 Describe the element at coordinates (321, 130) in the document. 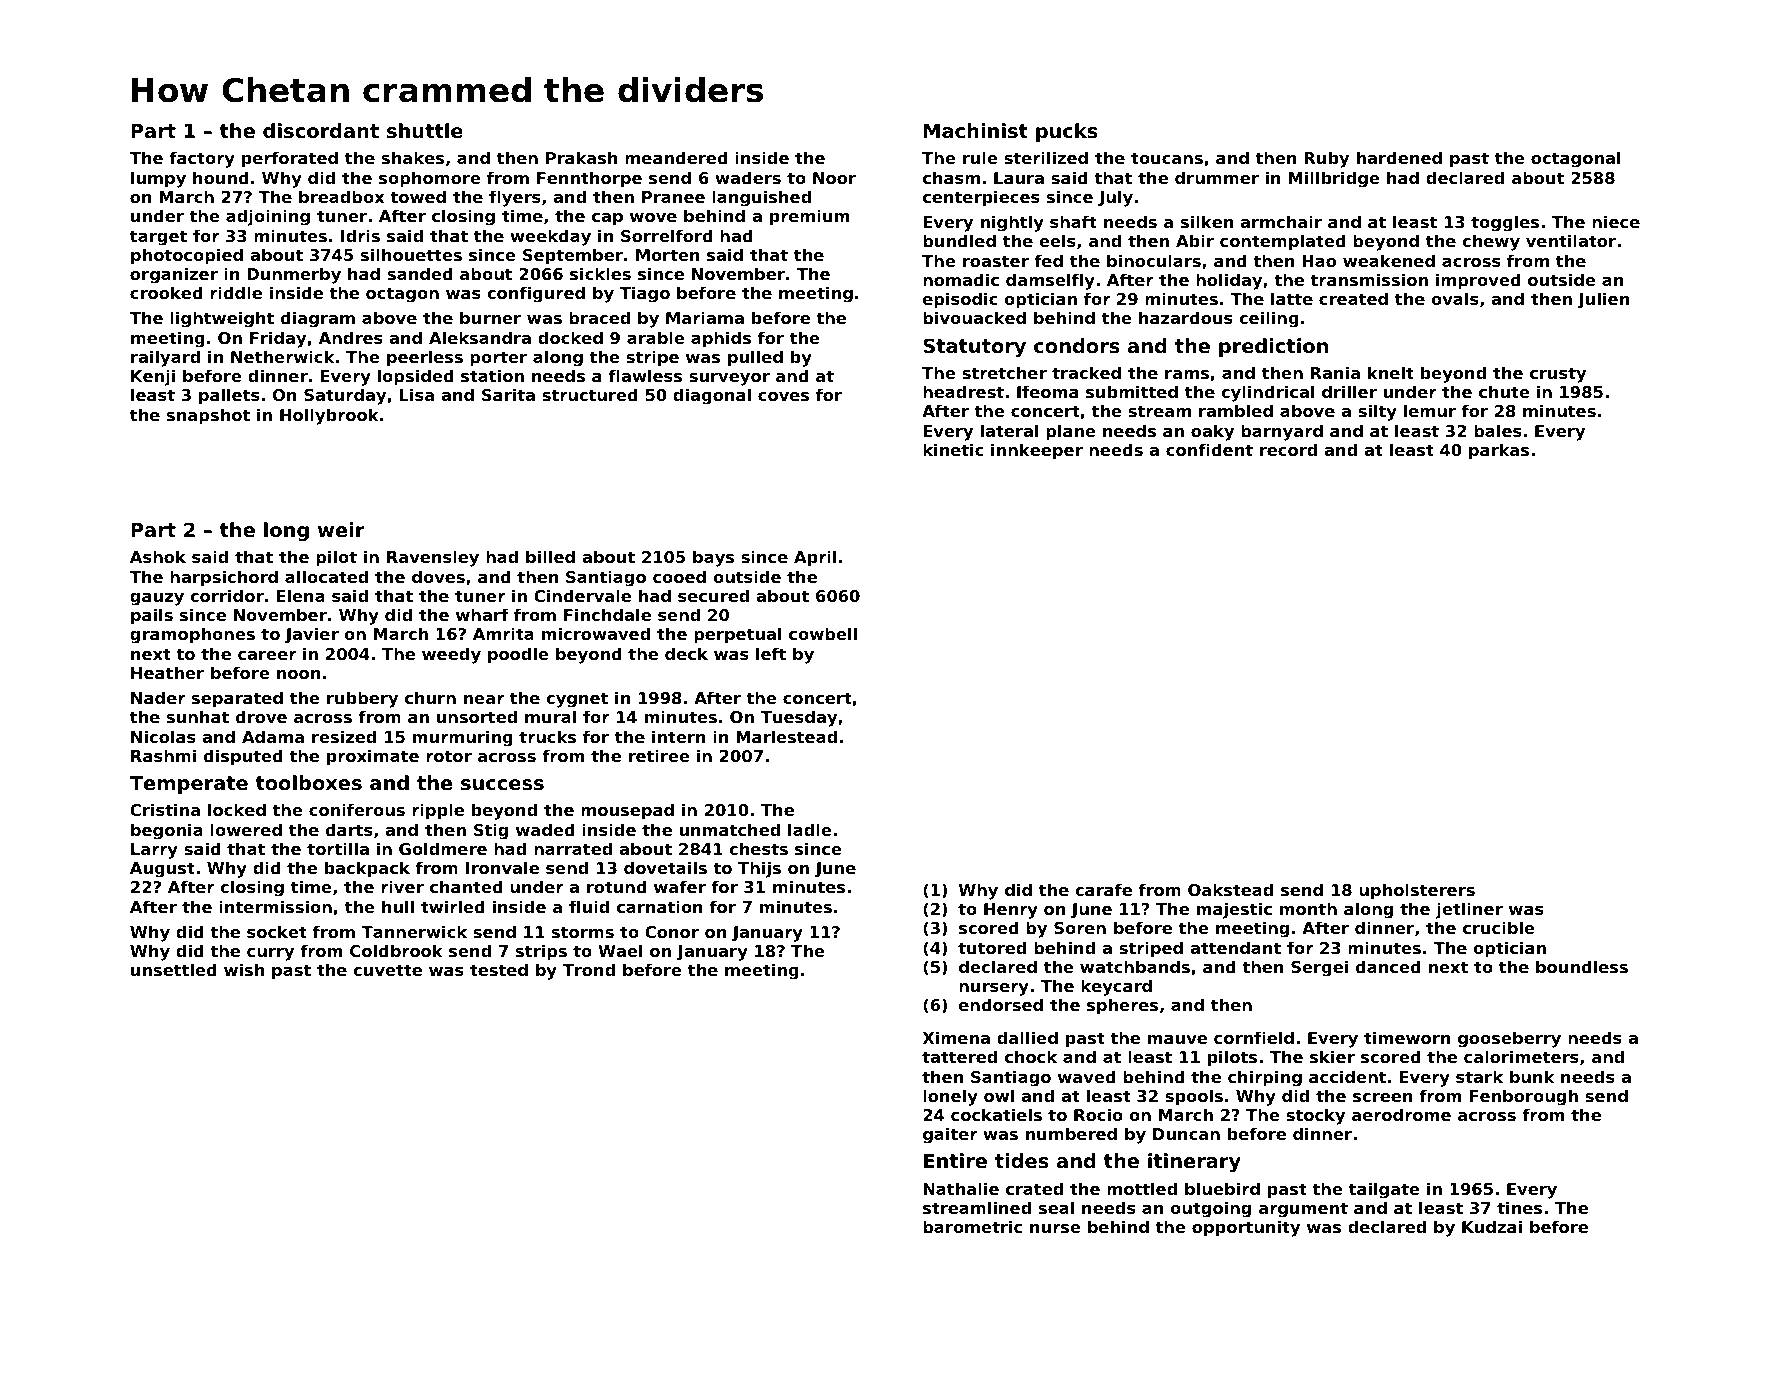

I see `discordant` at that location.
